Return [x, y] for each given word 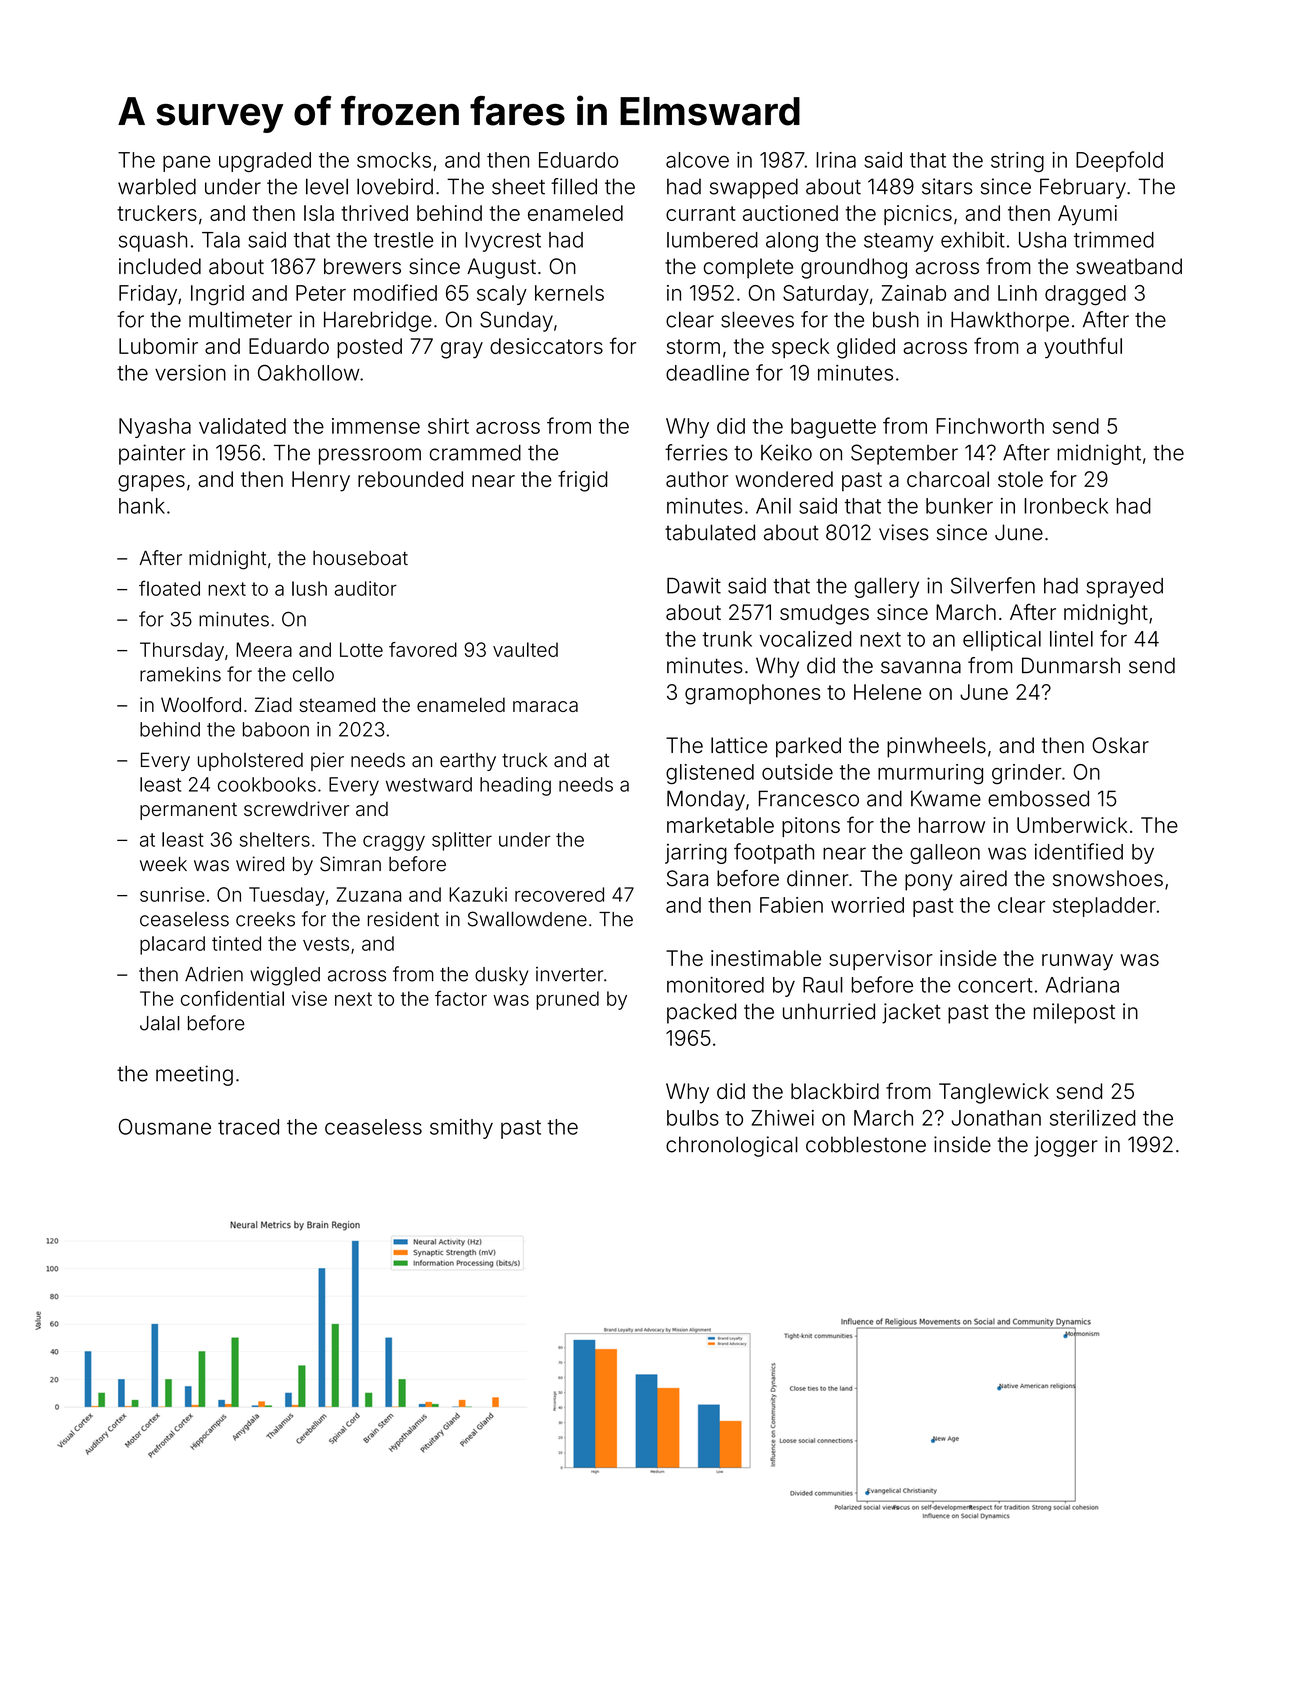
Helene [888, 692]
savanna [921, 667]
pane [186, 164]
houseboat [360, 558]
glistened [710, 774]
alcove [697, 160]
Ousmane [165, 1127]
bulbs [693, 1118]
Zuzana [369, 894]
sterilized [1092, 1118]
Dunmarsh [1071, 665]
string [1017, 162]
